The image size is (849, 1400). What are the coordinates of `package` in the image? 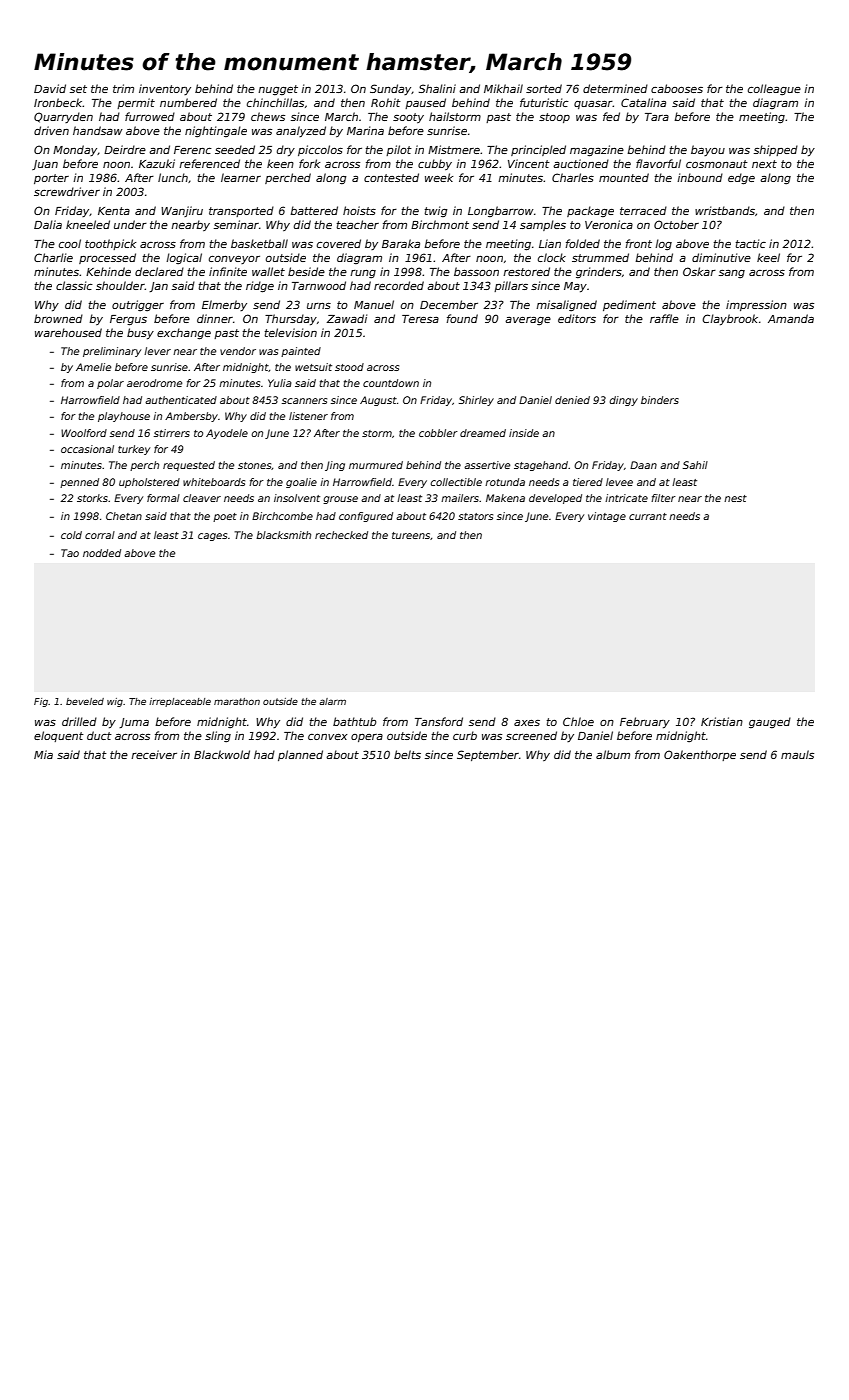 It's located at (590, 211).
